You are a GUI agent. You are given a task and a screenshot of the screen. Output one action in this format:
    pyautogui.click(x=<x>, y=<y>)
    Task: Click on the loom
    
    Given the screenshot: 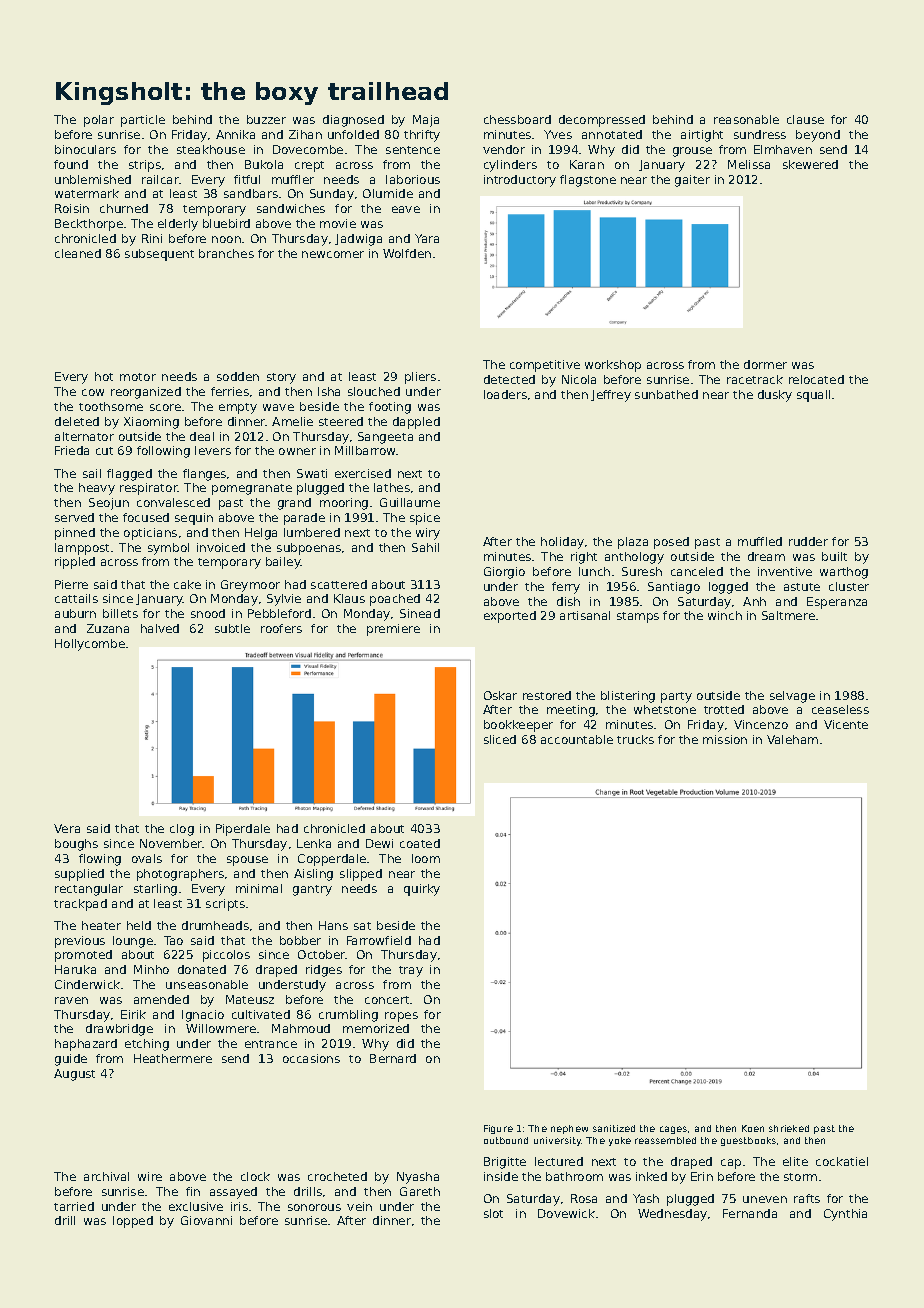 What is the action you would take?
    pyautogui.click(x=426, y=858)
